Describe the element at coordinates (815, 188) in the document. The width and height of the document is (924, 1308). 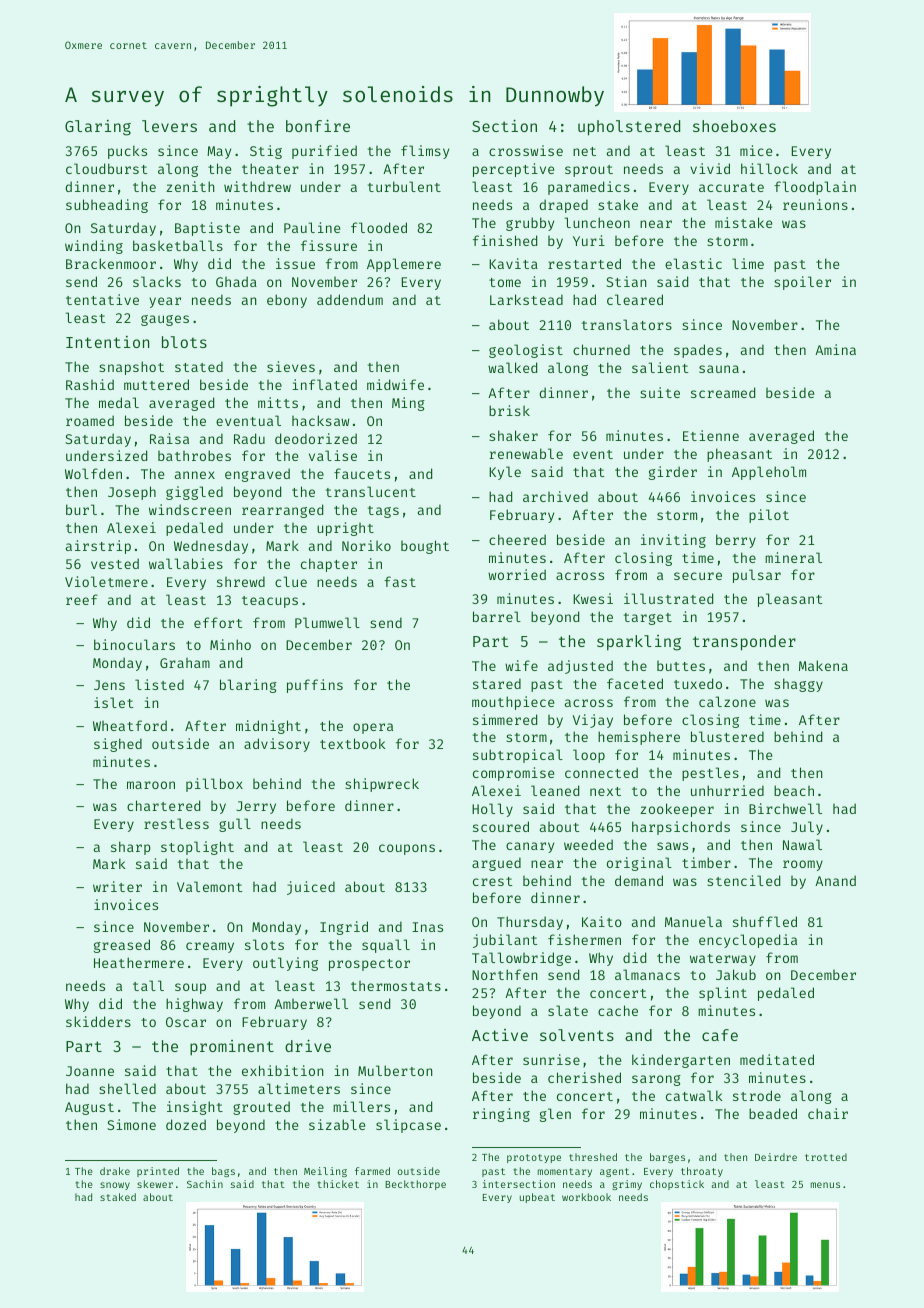
I see `floodplain` at that location.
